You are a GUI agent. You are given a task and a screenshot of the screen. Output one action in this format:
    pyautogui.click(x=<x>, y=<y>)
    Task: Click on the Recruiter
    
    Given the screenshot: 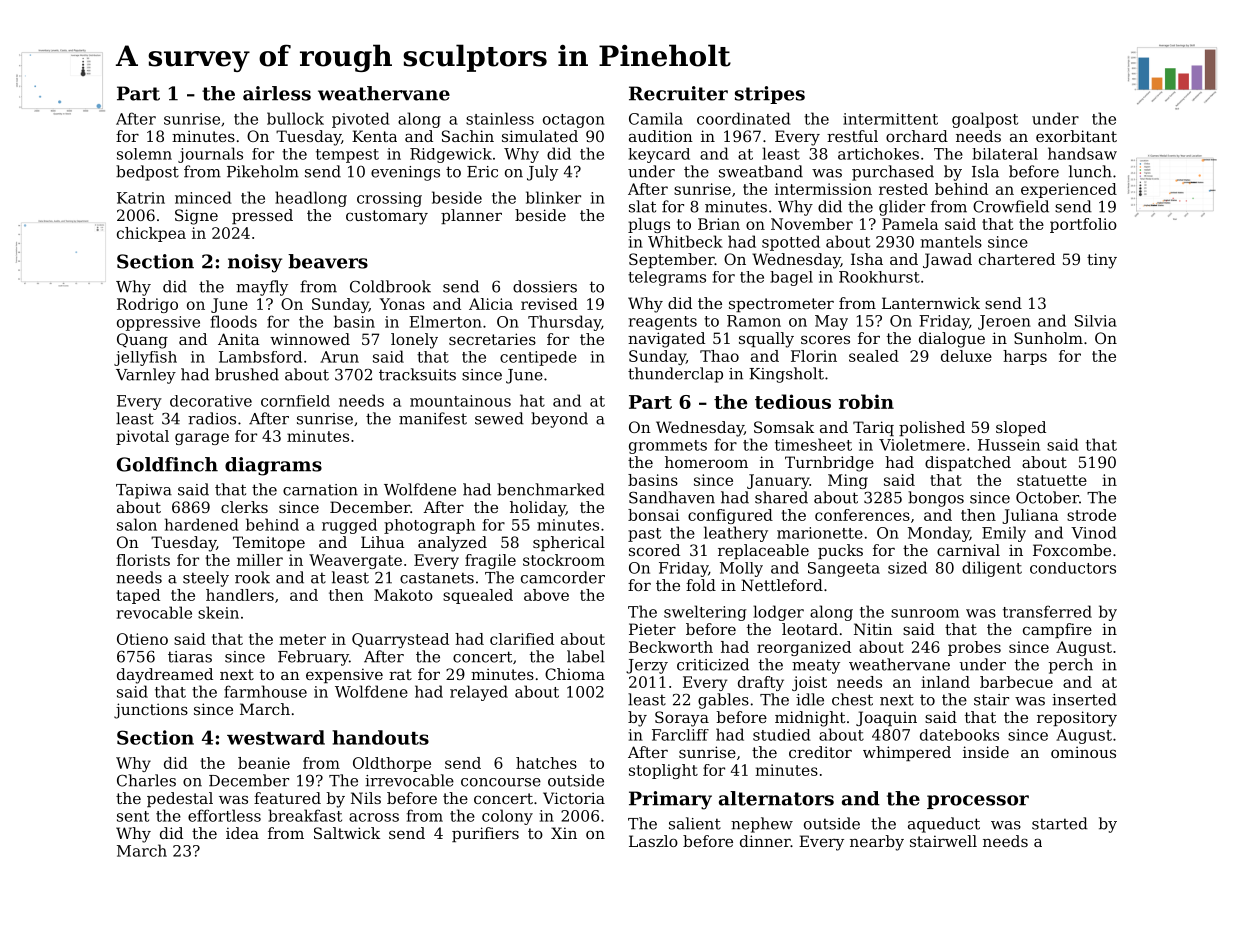 What is the action you would take?
    pyautogui.click(x=678, y=93)
